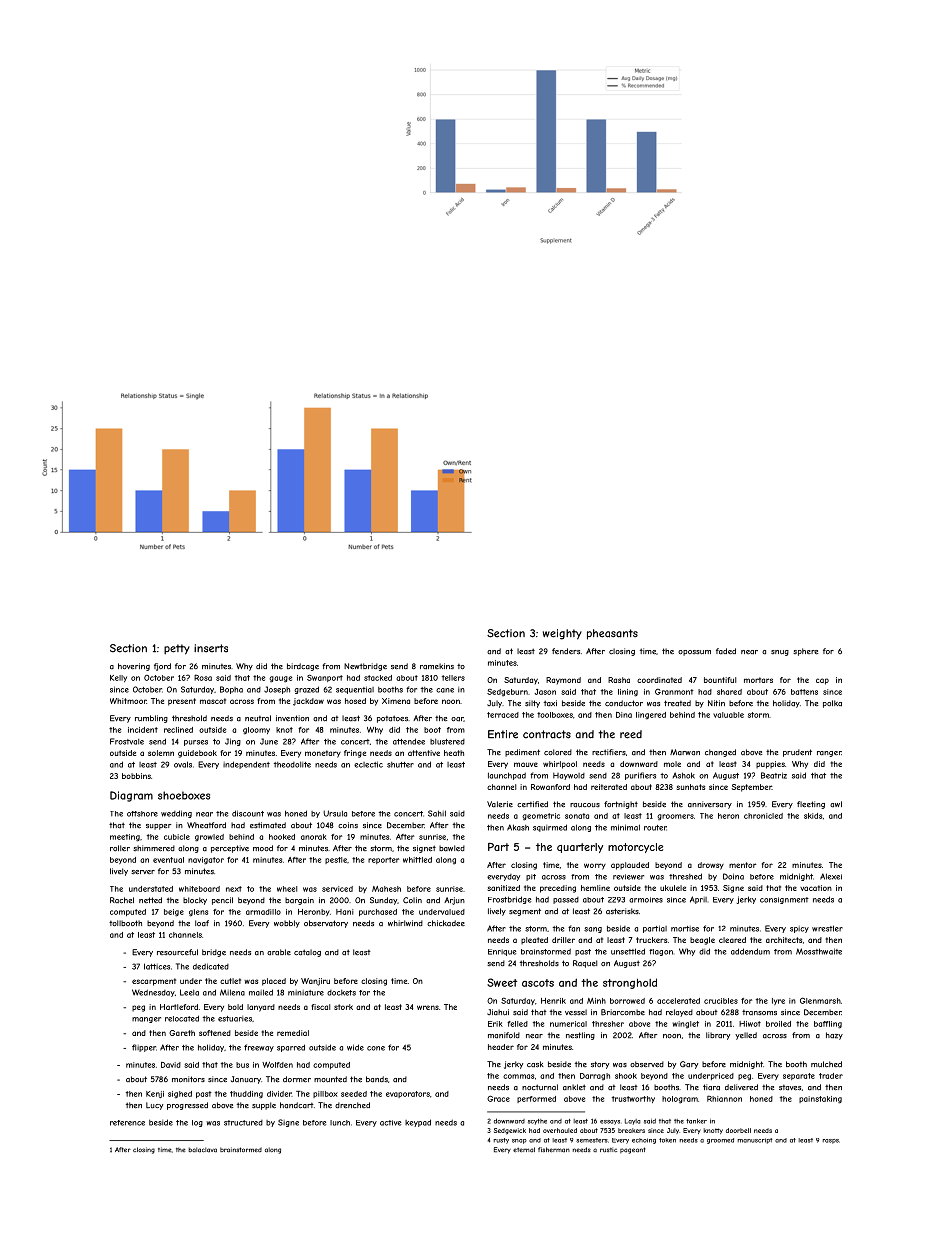  I want to click on Beatriz, so click(774, 775).
